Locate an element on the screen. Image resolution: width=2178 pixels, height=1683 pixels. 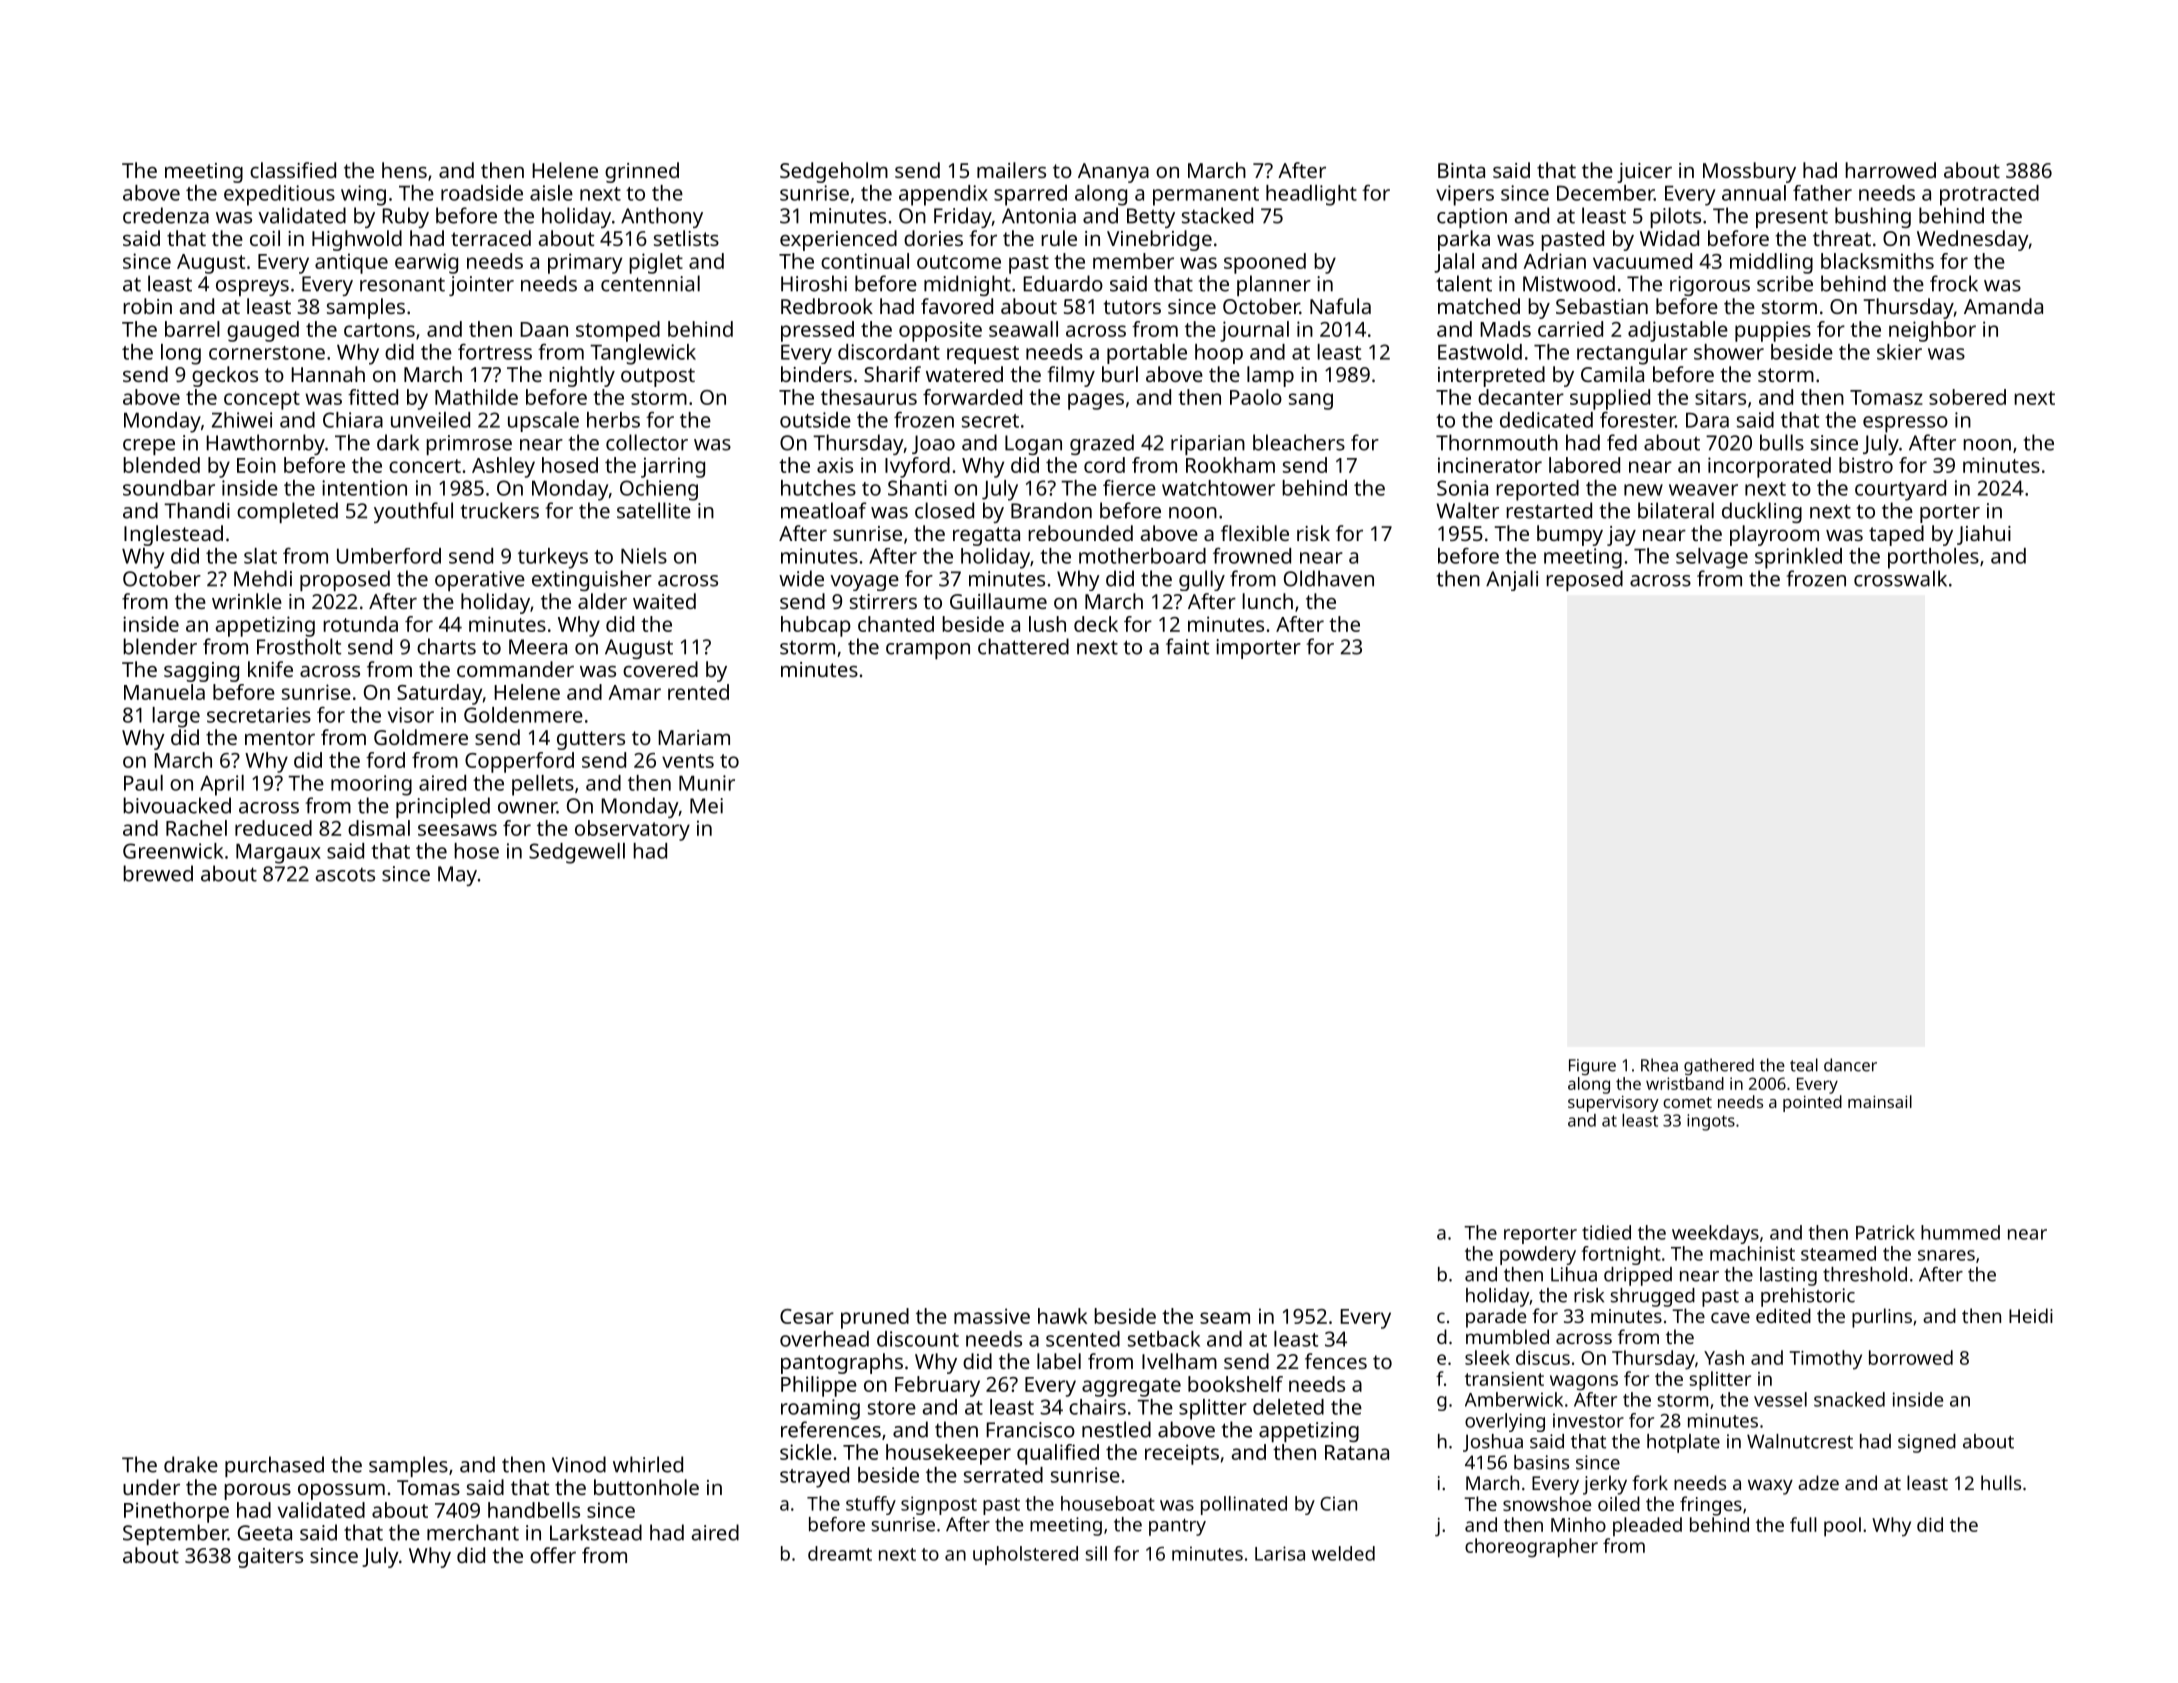
whirled is located at coordinates (648, 1464).
